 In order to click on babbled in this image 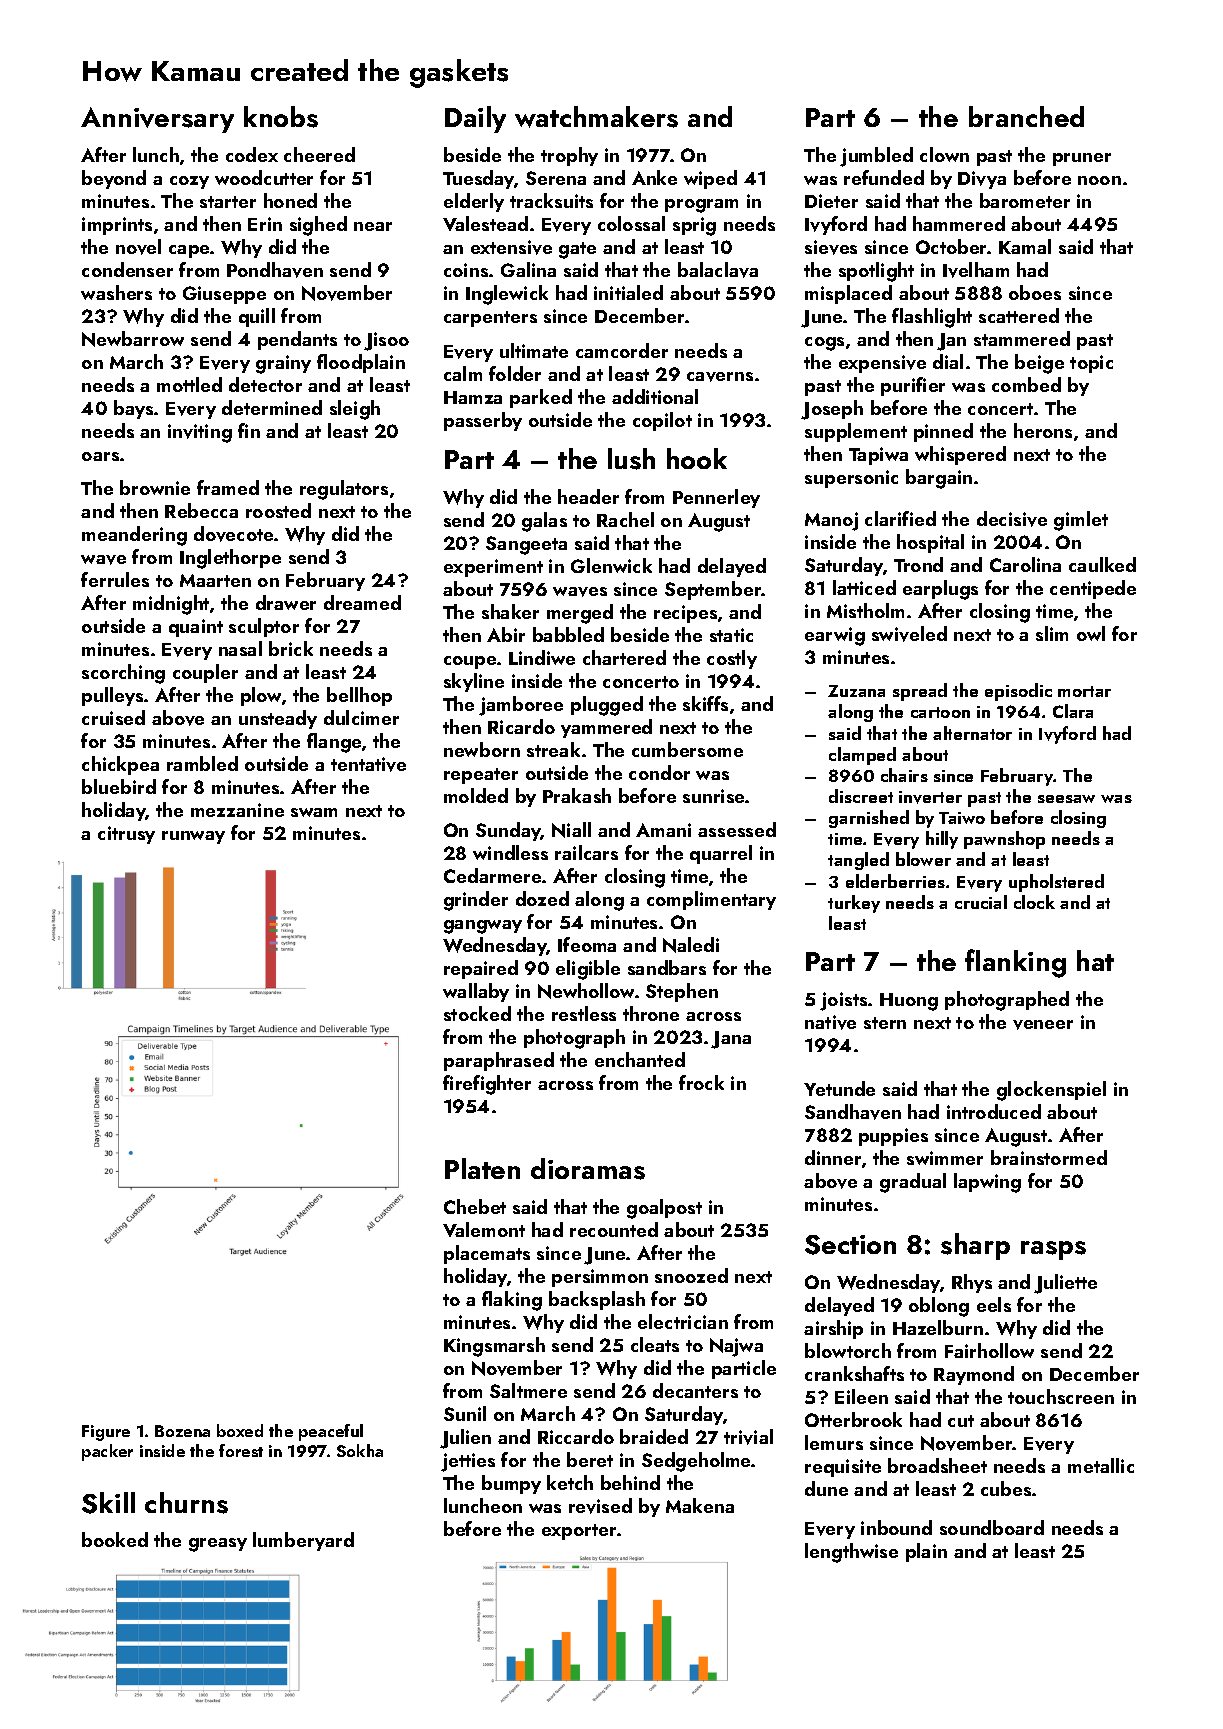, I will do `click(568, 634)`.
